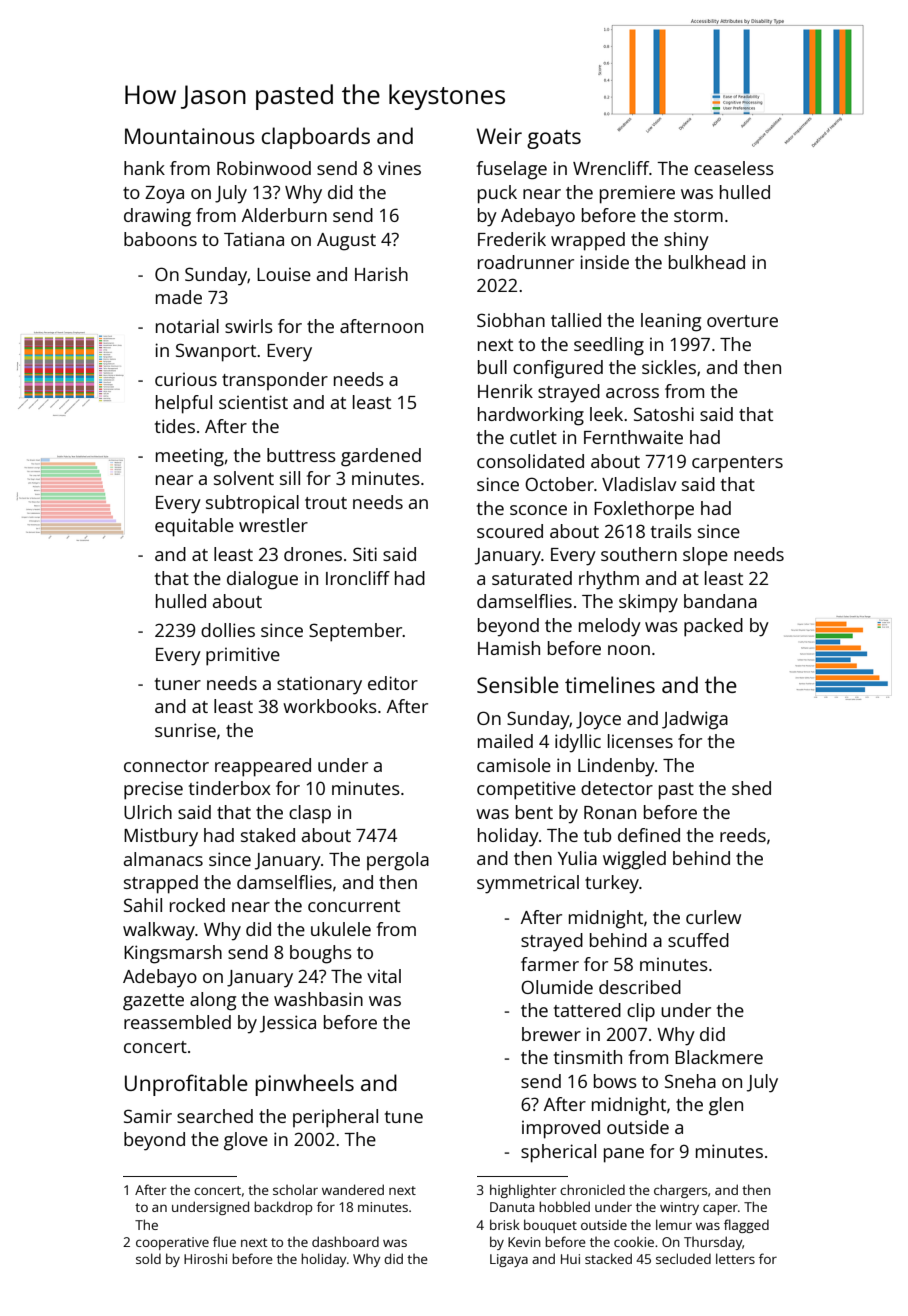  I want to click on solvent, so click(244, 478).
